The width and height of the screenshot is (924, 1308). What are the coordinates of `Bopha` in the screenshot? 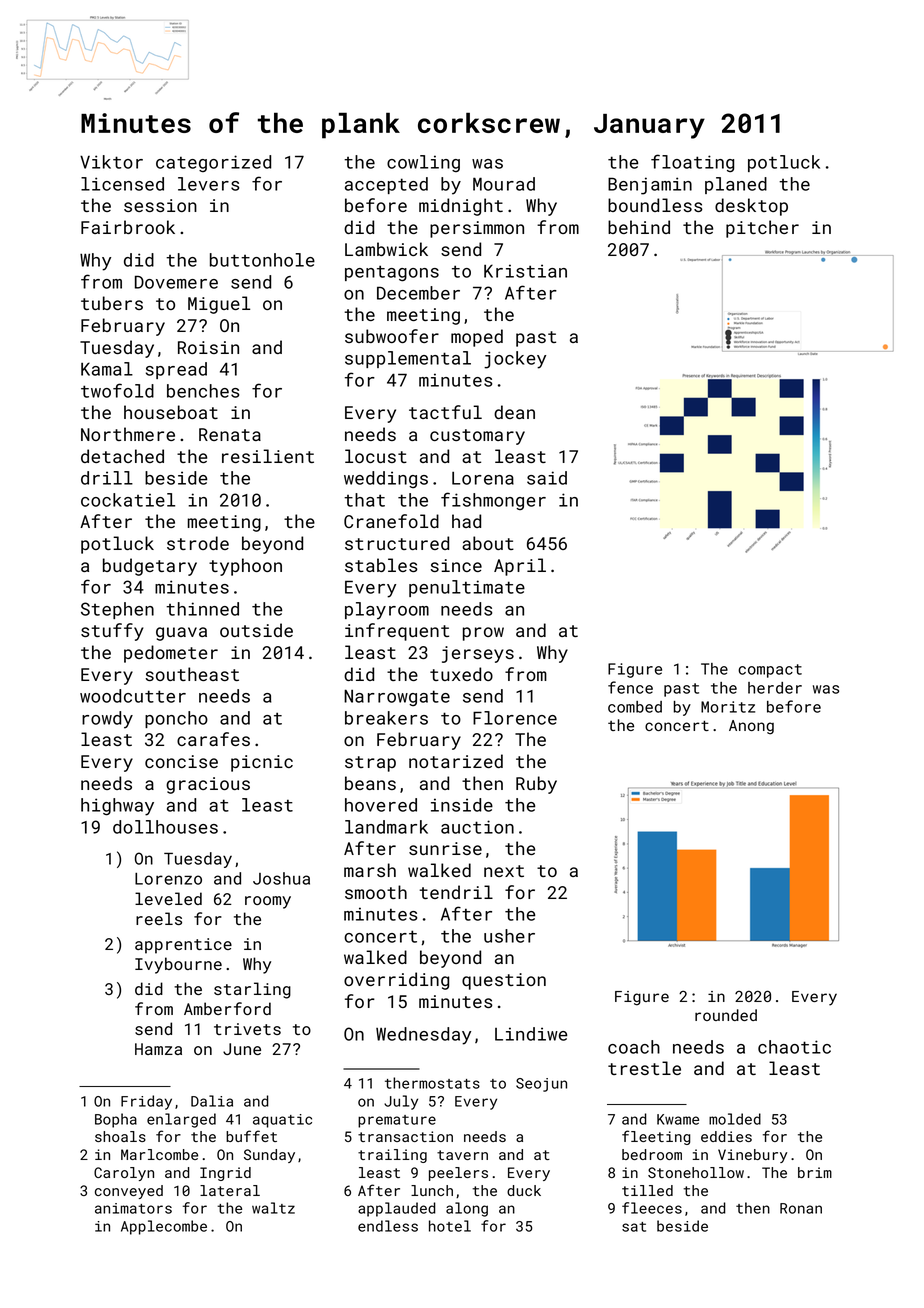 It's located at (116, 1120).
